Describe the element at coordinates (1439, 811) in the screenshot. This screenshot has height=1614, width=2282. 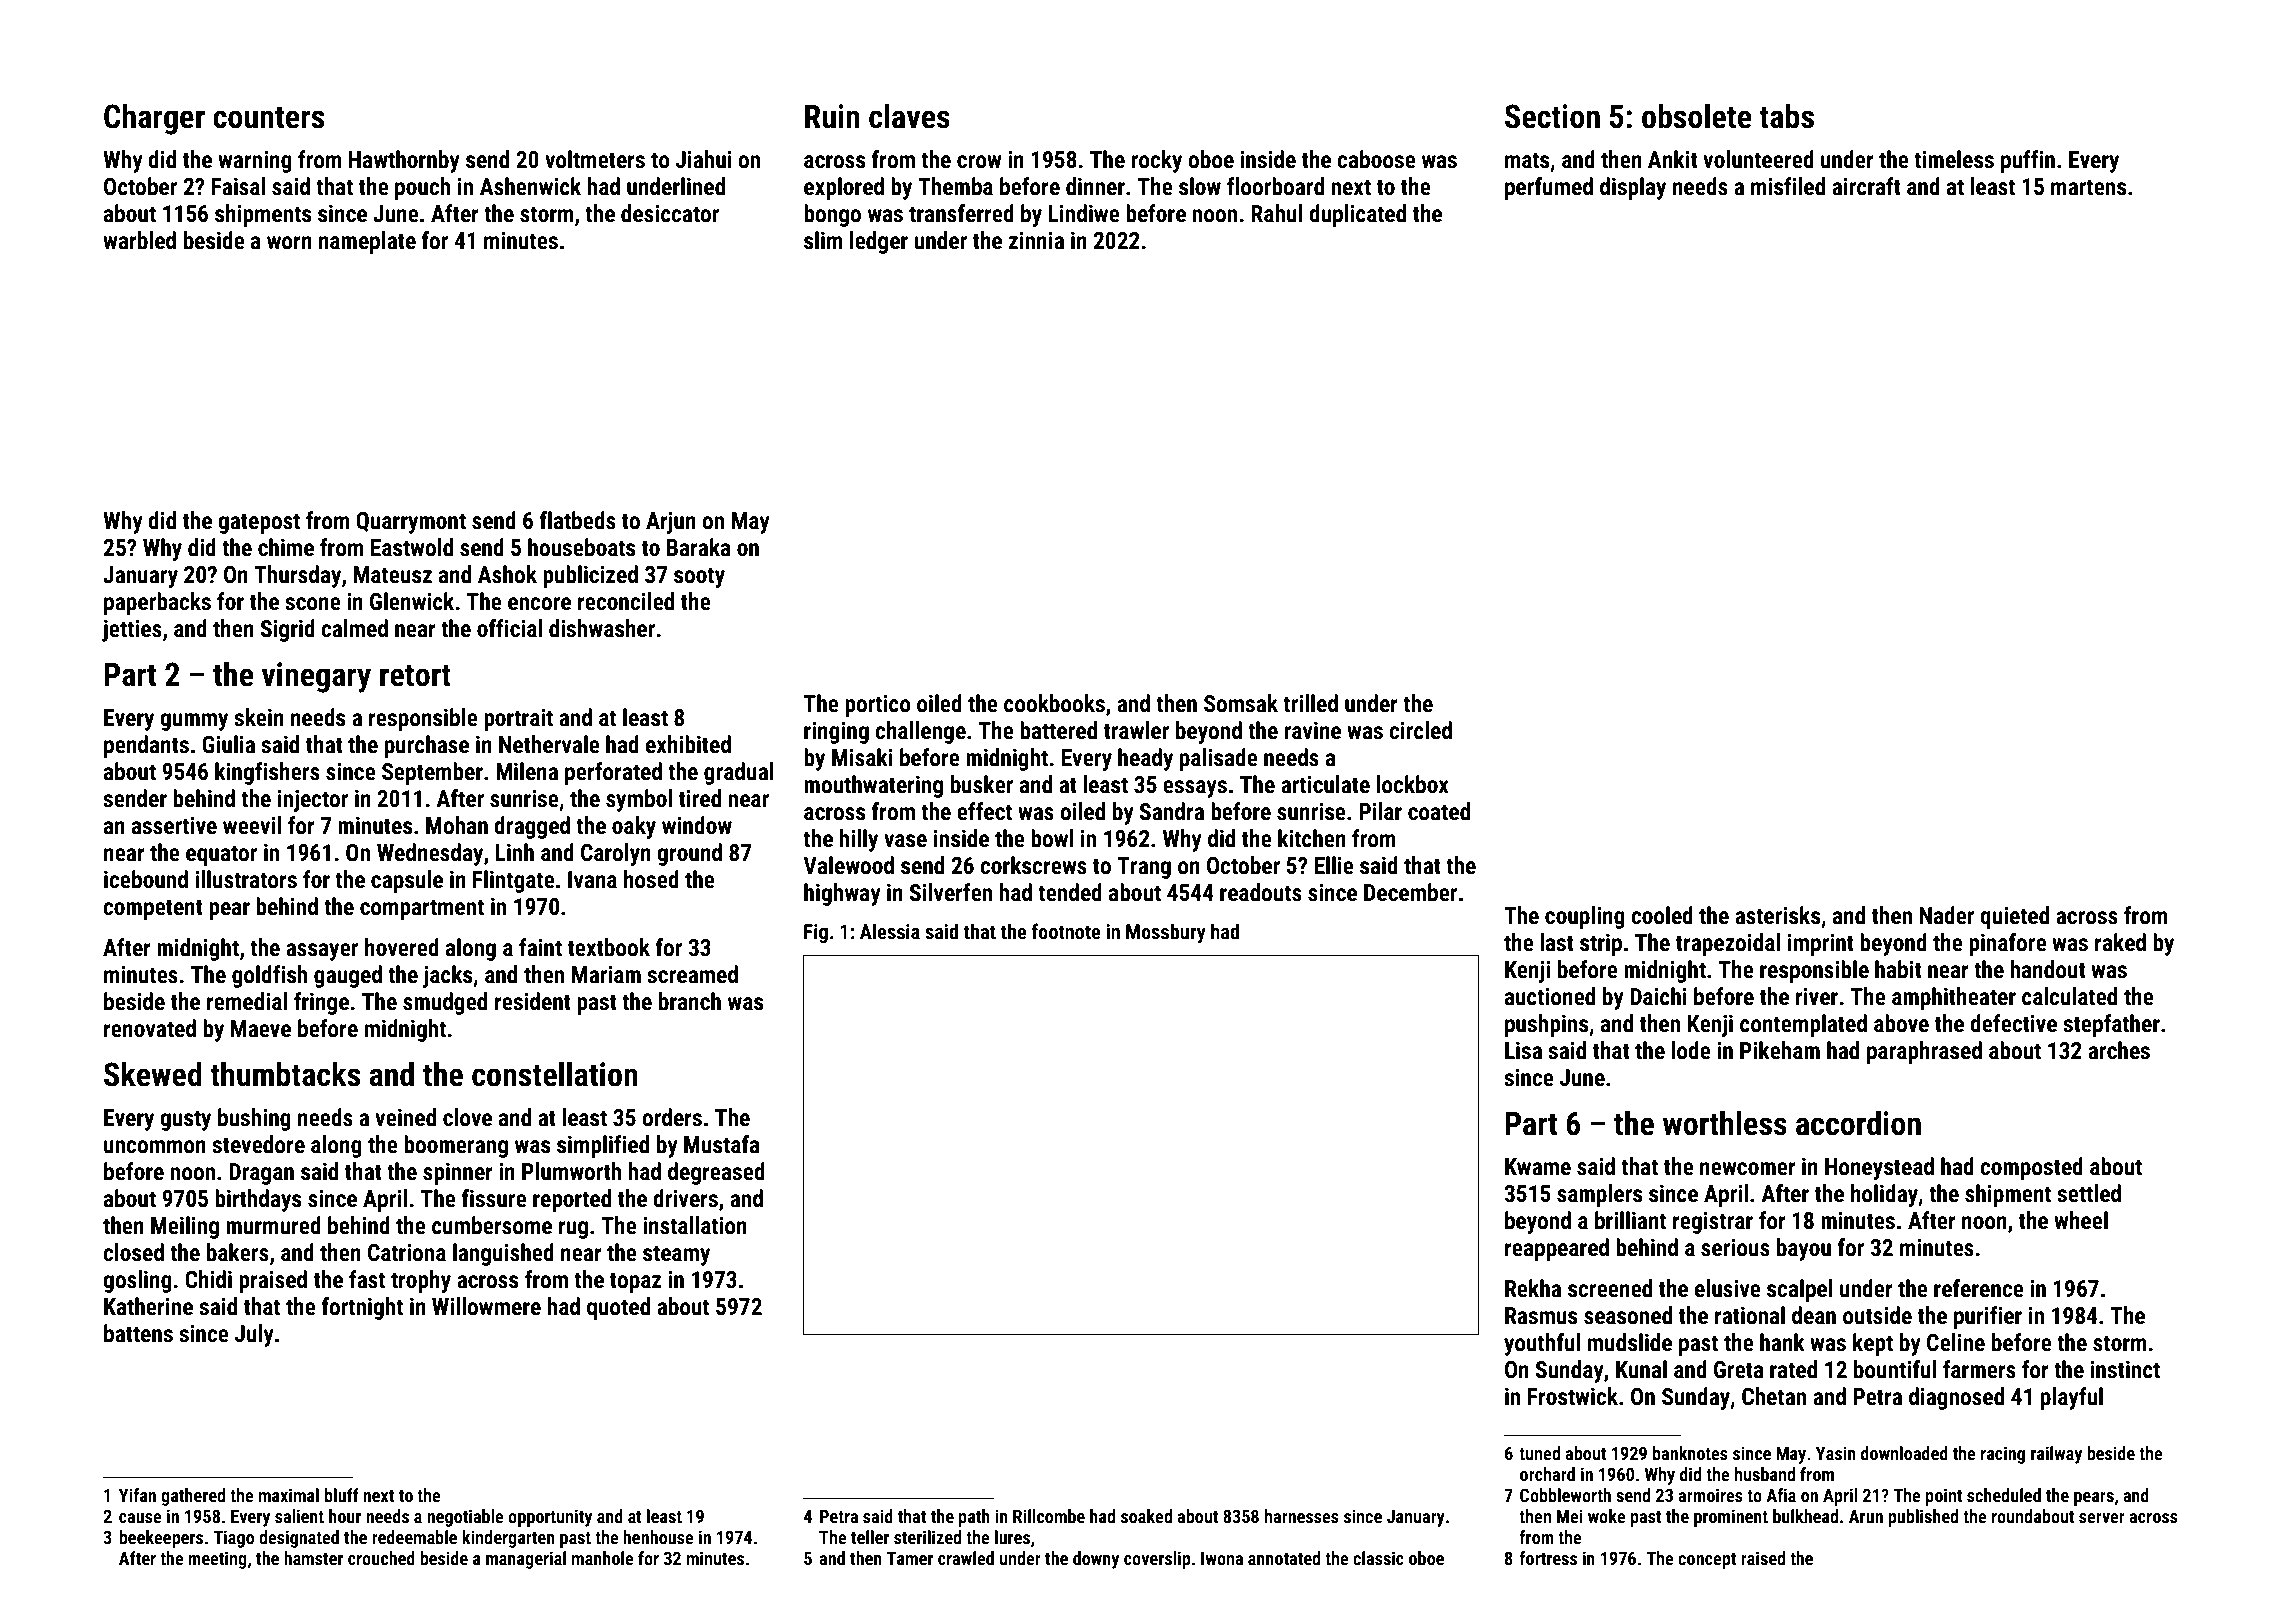
I see `coated` at that location.
